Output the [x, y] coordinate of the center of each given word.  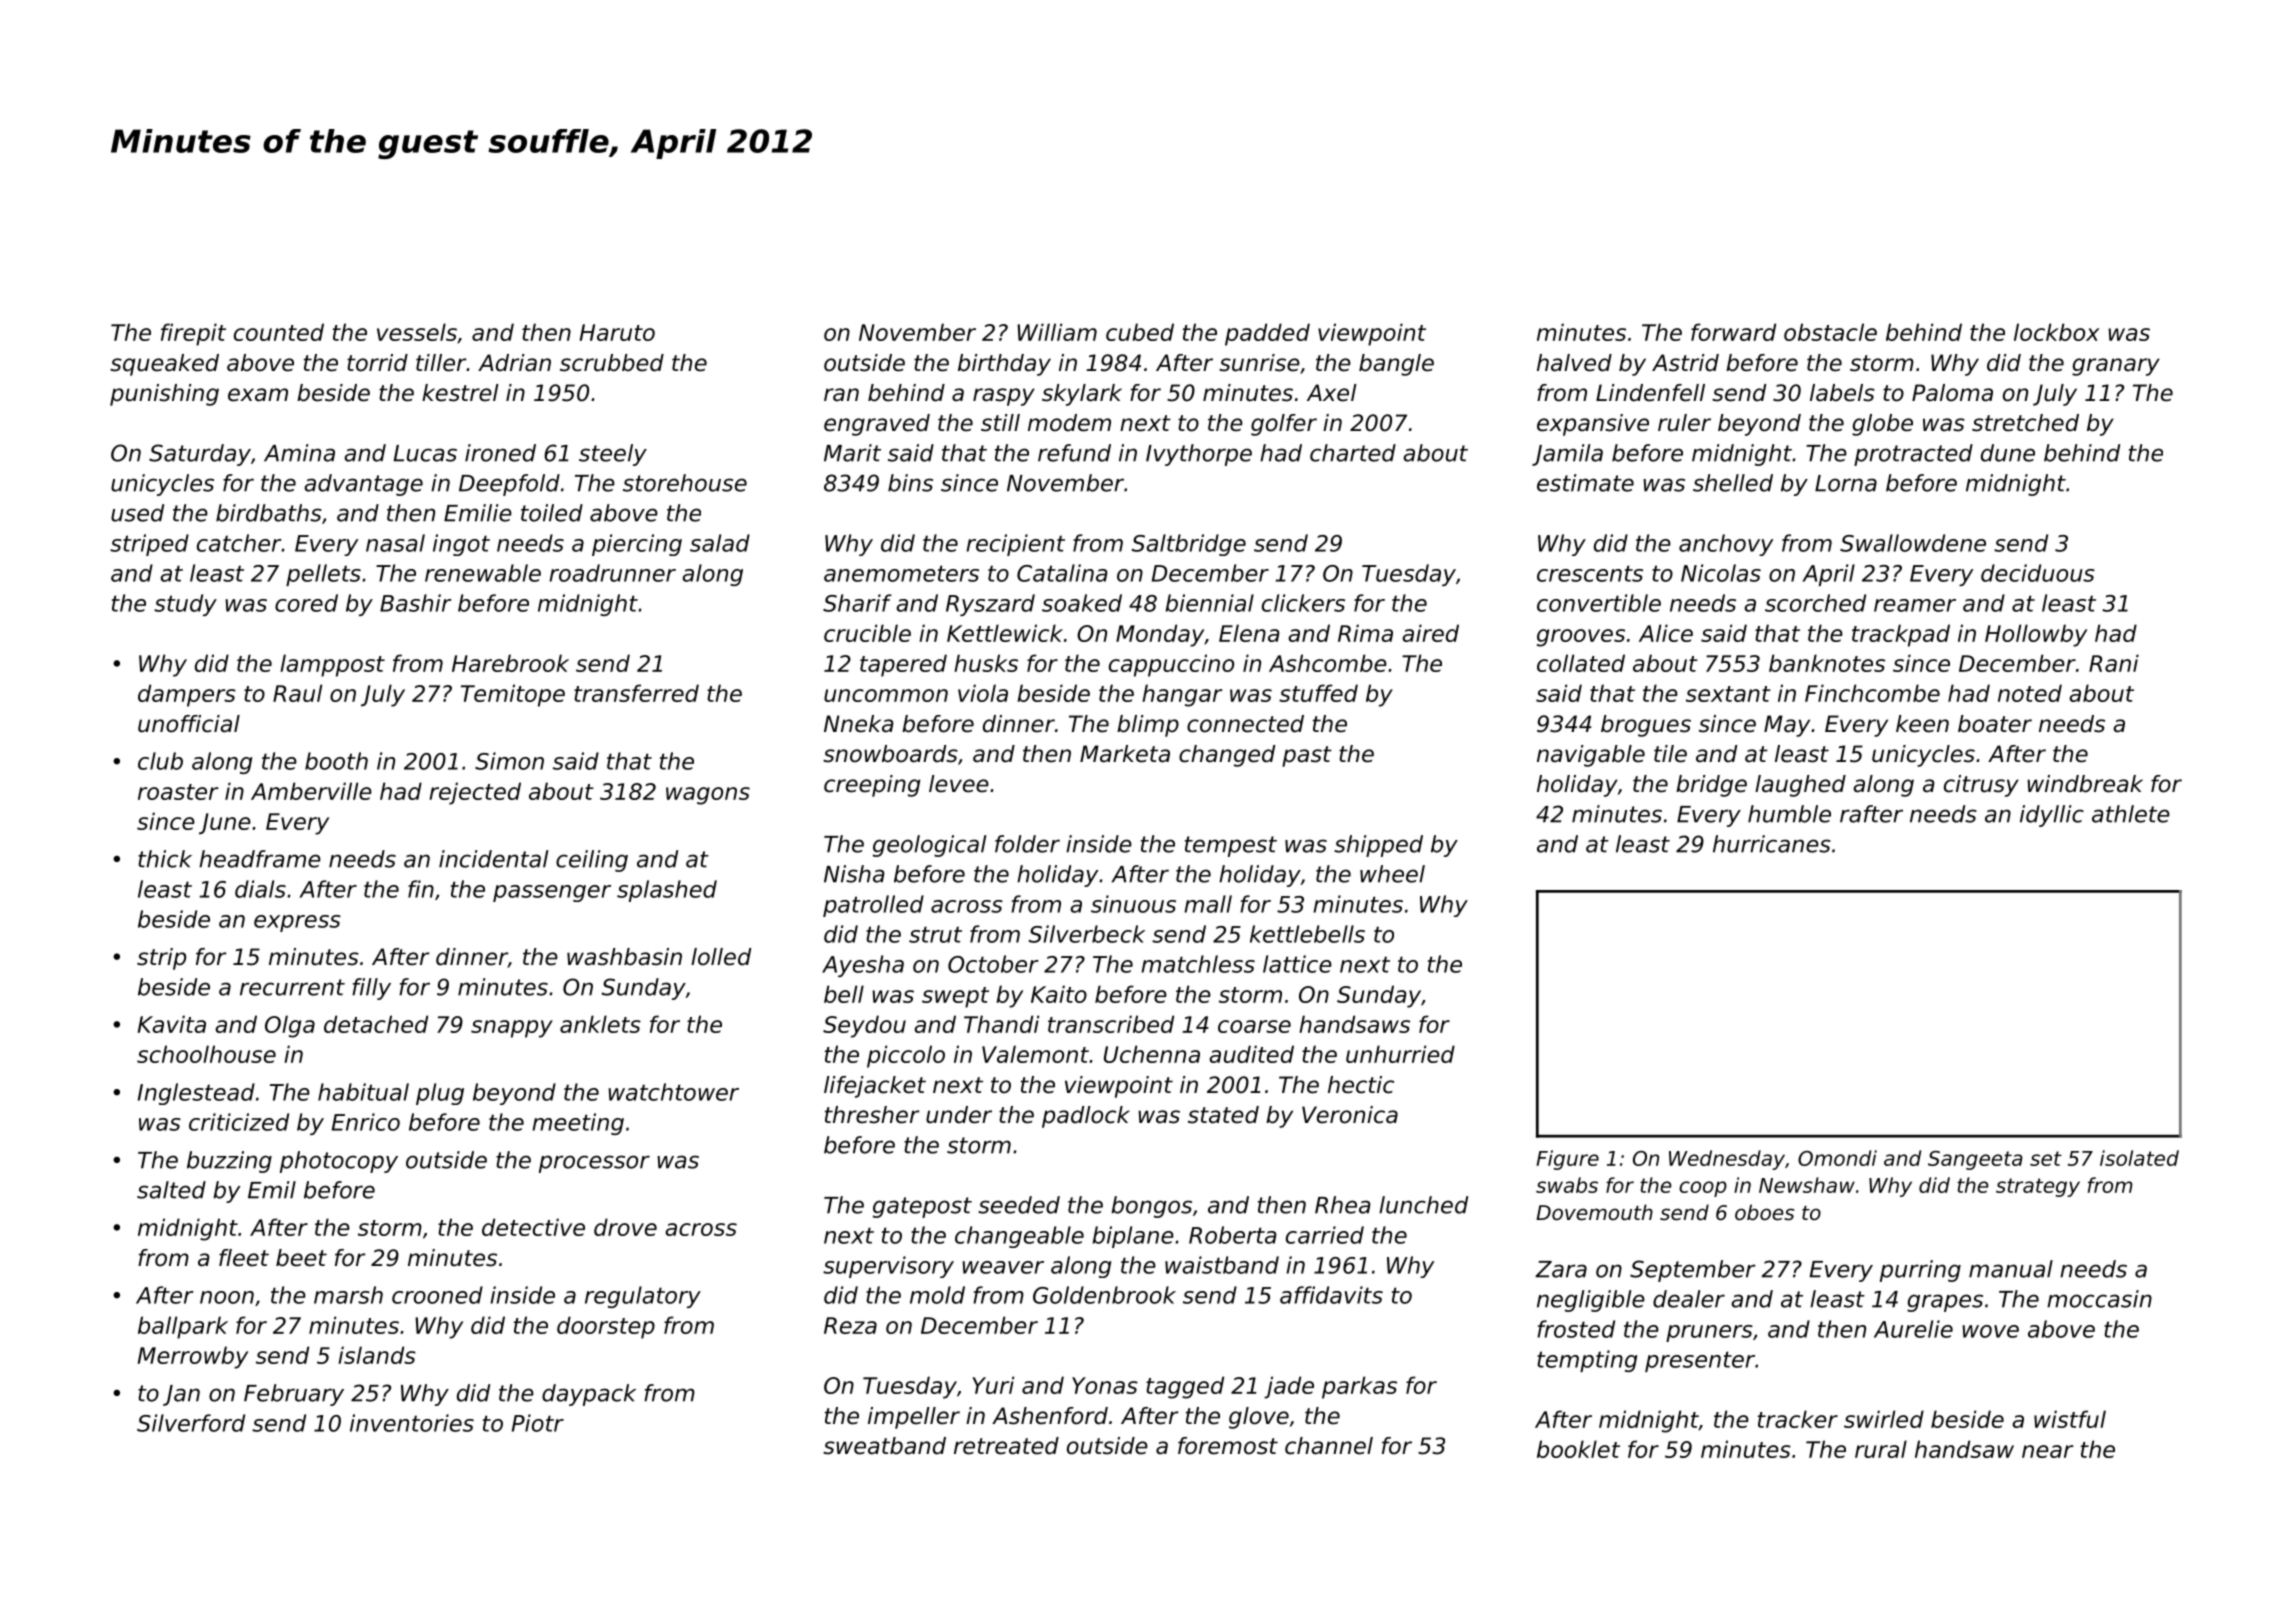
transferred [636, 693]
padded [1267, 334]
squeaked [164, 365]
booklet [1578, 1449]
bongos [1151, 1207]
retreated [1006, 1446]
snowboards [890, 754]
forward [1733, 332]
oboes [1764, 1212]
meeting [578, 1124]
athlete [2131, 814]
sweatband [884, 1446]
